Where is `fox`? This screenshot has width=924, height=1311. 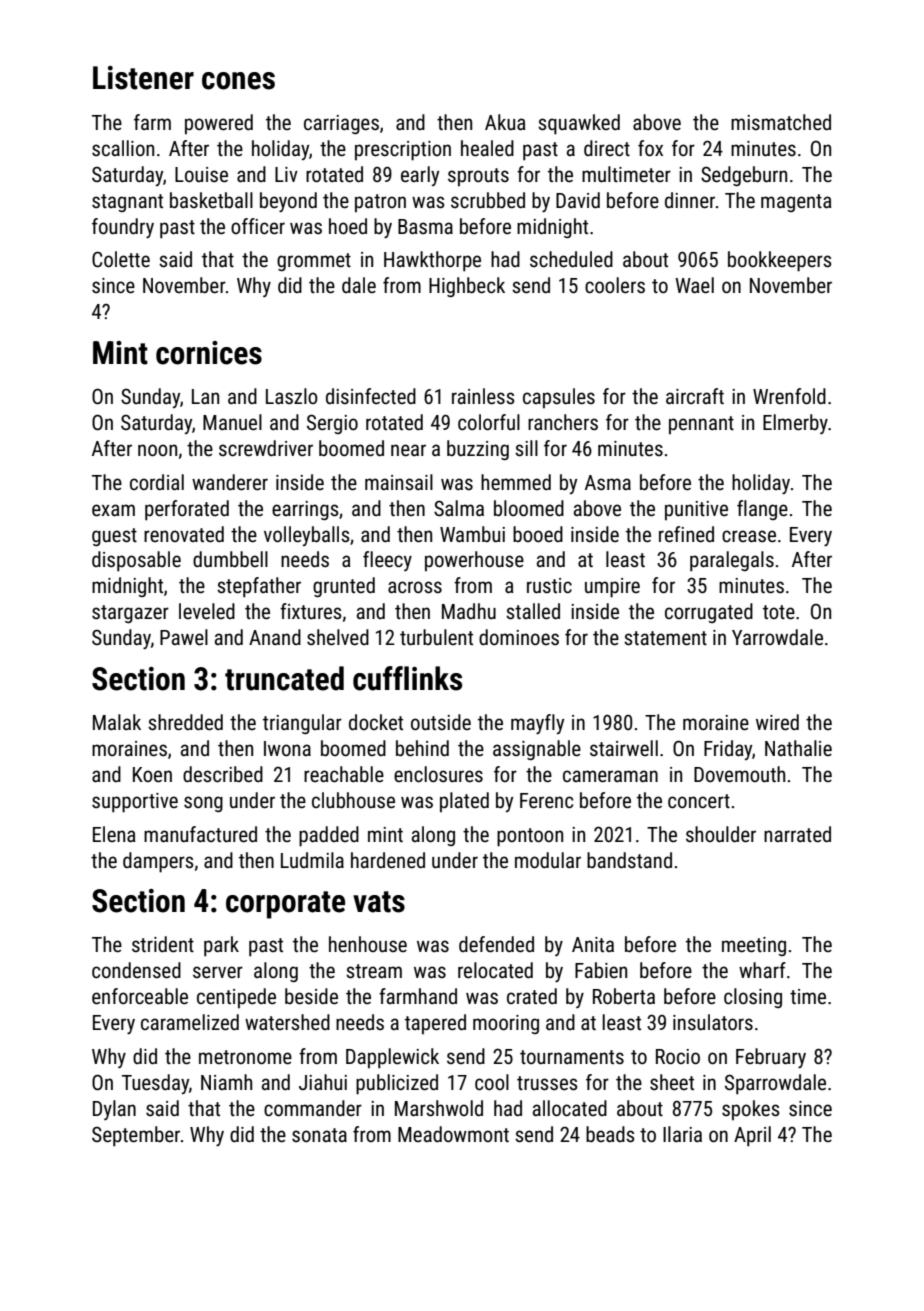 fox is located at coordinates (650, 148).
